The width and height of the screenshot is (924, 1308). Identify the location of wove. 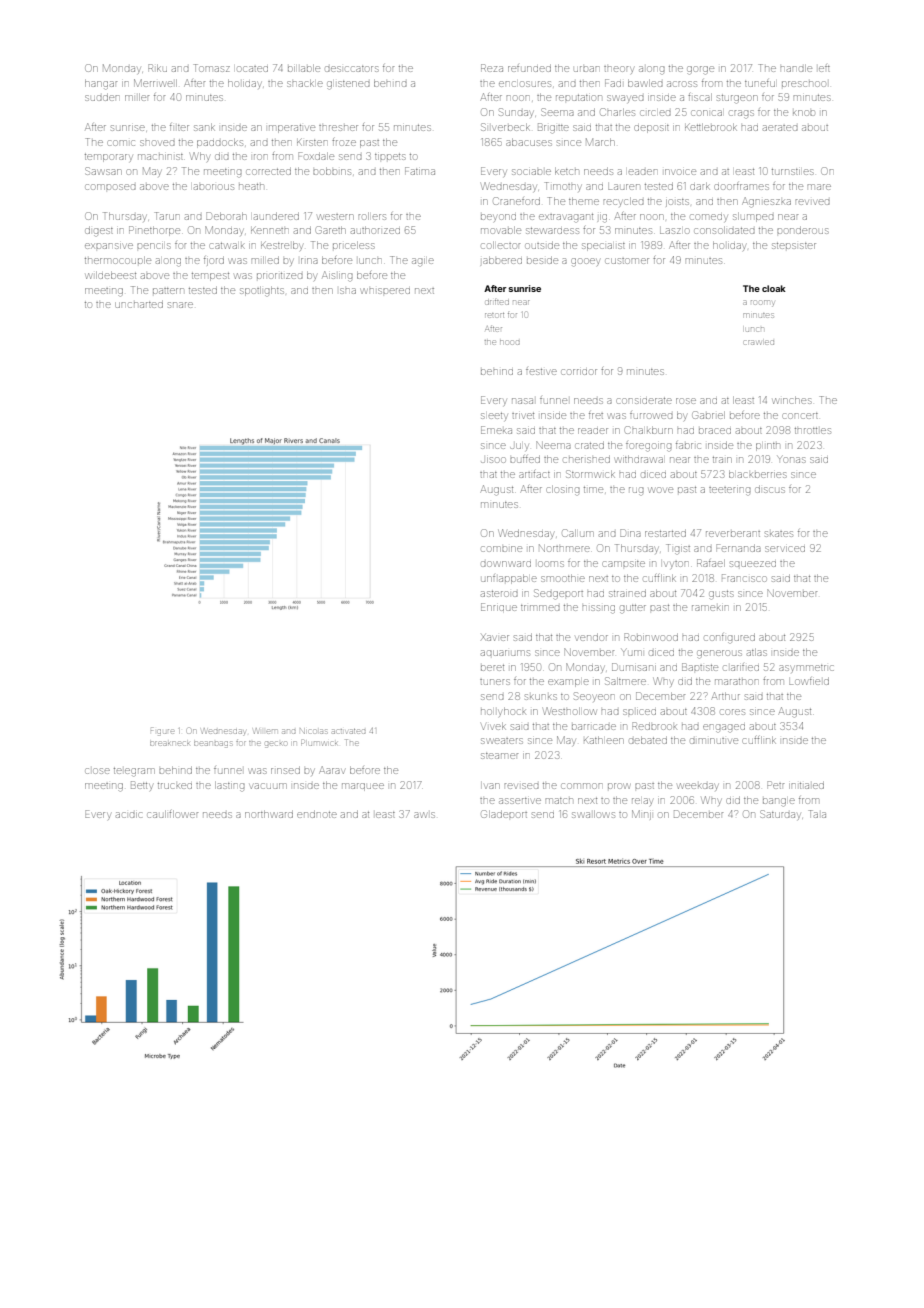
(661, 490).
